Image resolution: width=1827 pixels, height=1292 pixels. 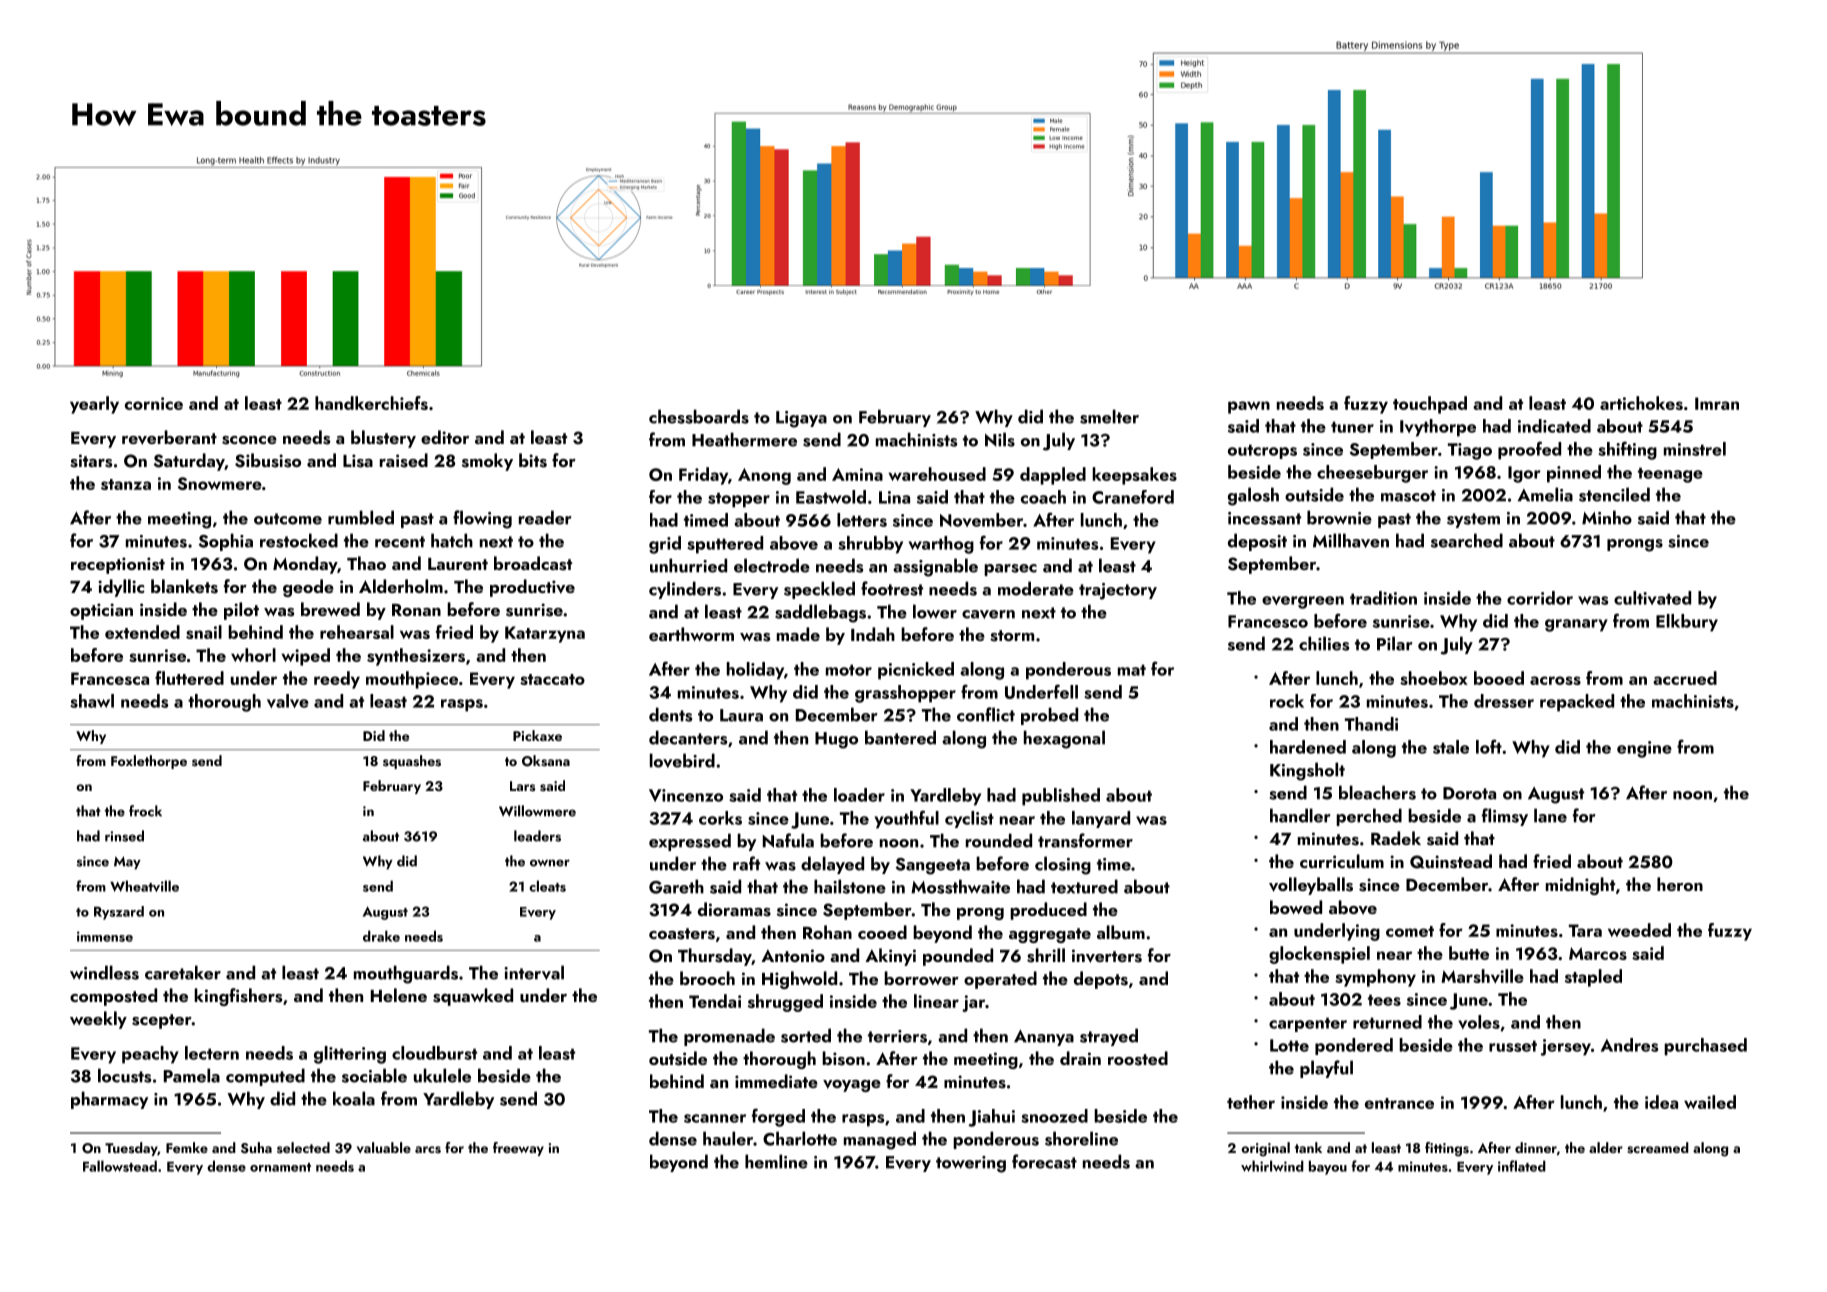 What do you see at coordinates (1430, 405) in the document?
I see `touchpad` at bounding box center [1430, 405].
